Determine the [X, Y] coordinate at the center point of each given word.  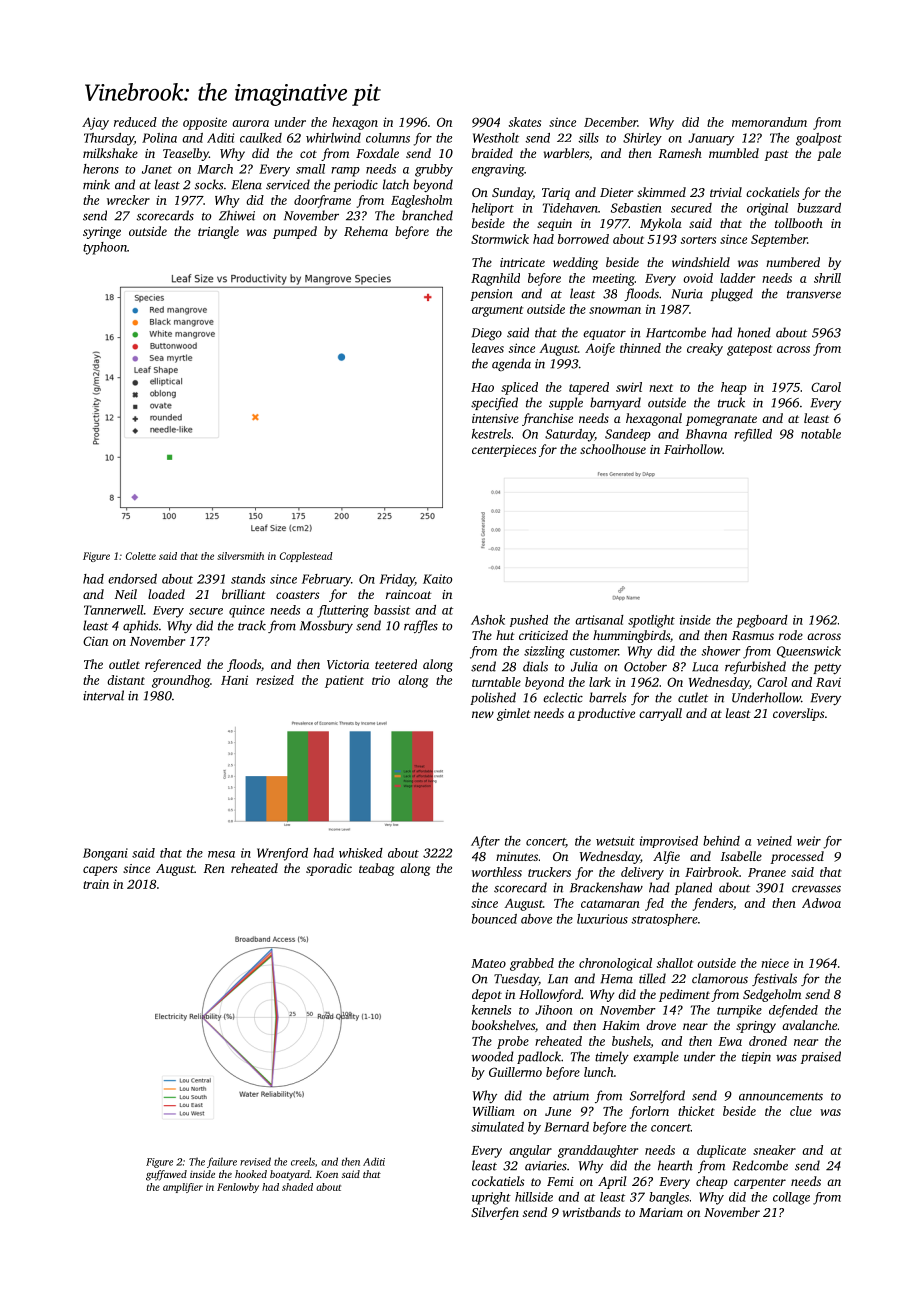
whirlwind [333, 138]
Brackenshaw [606, 887]
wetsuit [615, 841]
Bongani [105, 854]
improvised [669, 842]
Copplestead [306, 557]
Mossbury [326, 626]
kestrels [491, 434]
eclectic [563, 697]
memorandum [769, 122]
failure [222, 1162]
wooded [493, 1056]
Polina [159, 138]
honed [754, 332]
